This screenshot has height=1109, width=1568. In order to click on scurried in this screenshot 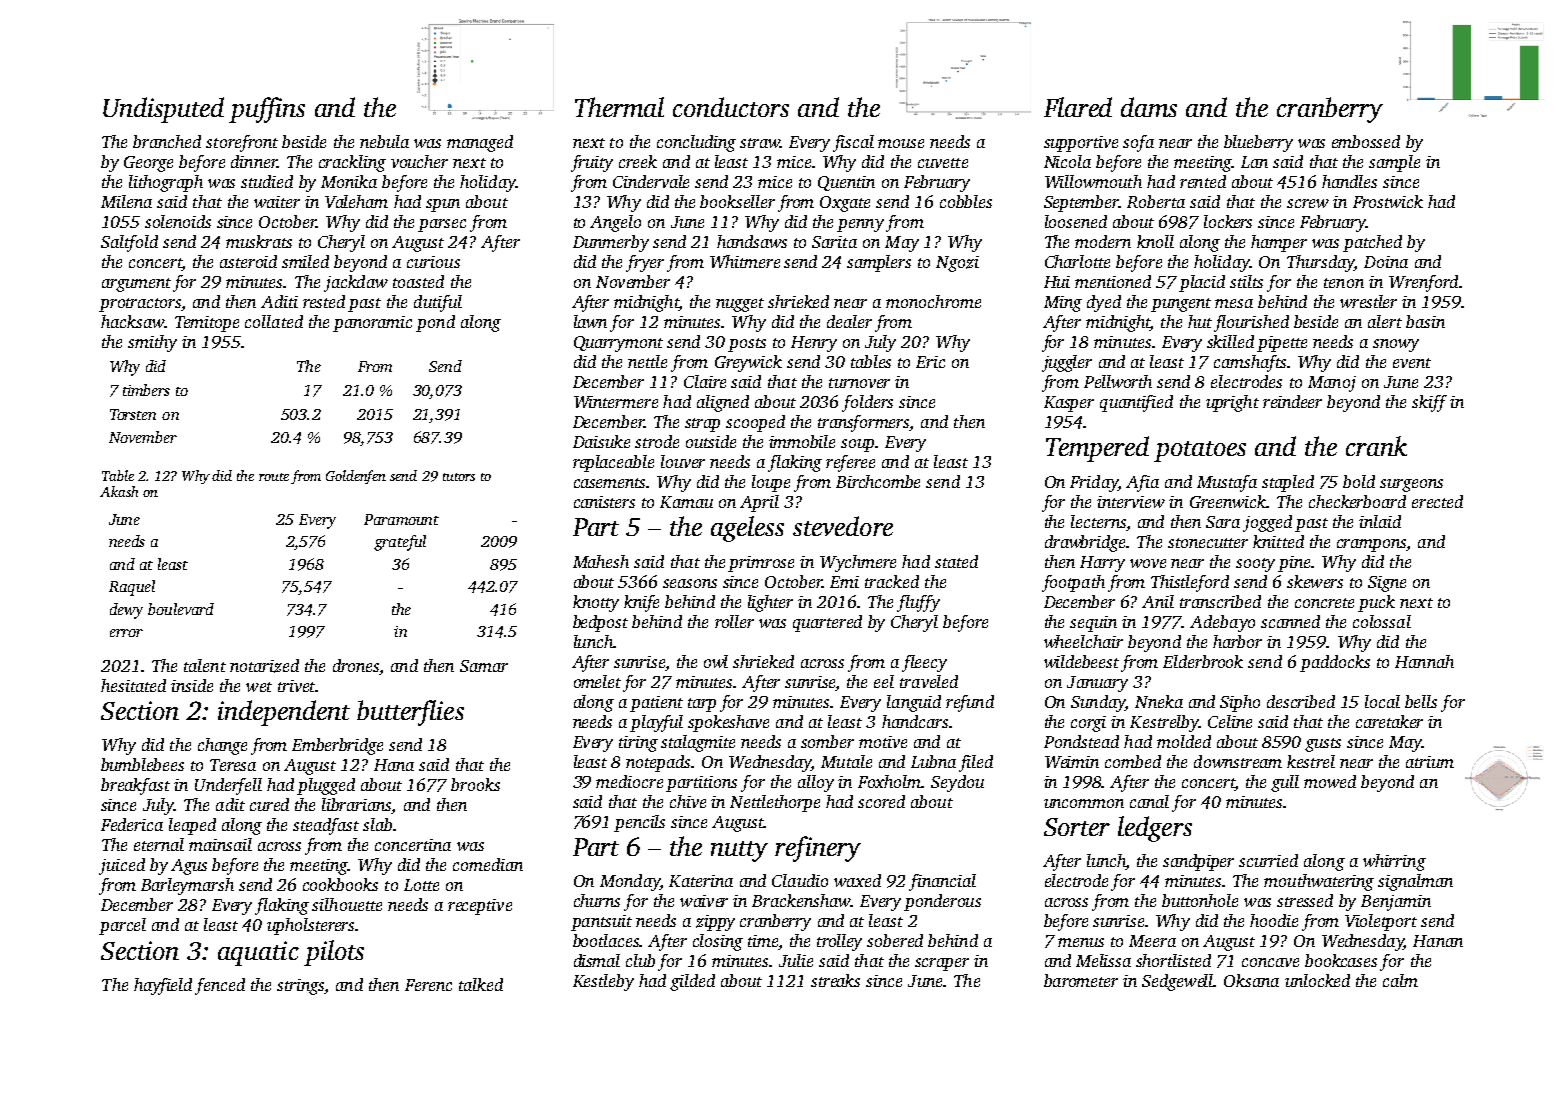, I will do `click(1268, 860)`.
